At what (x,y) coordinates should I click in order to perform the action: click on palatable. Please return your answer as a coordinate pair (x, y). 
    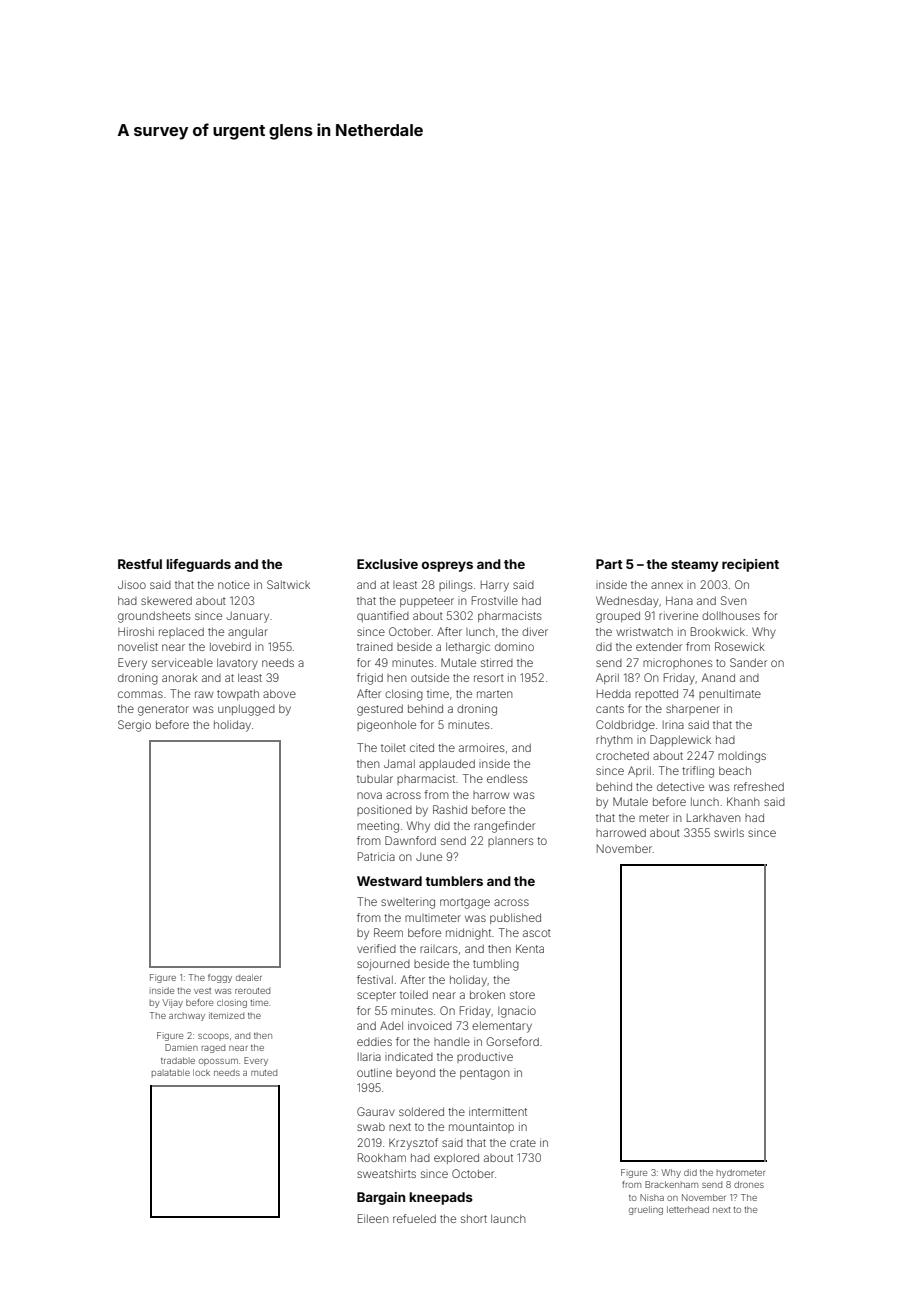
    Looking at the image, I should click on (171, 1073).
